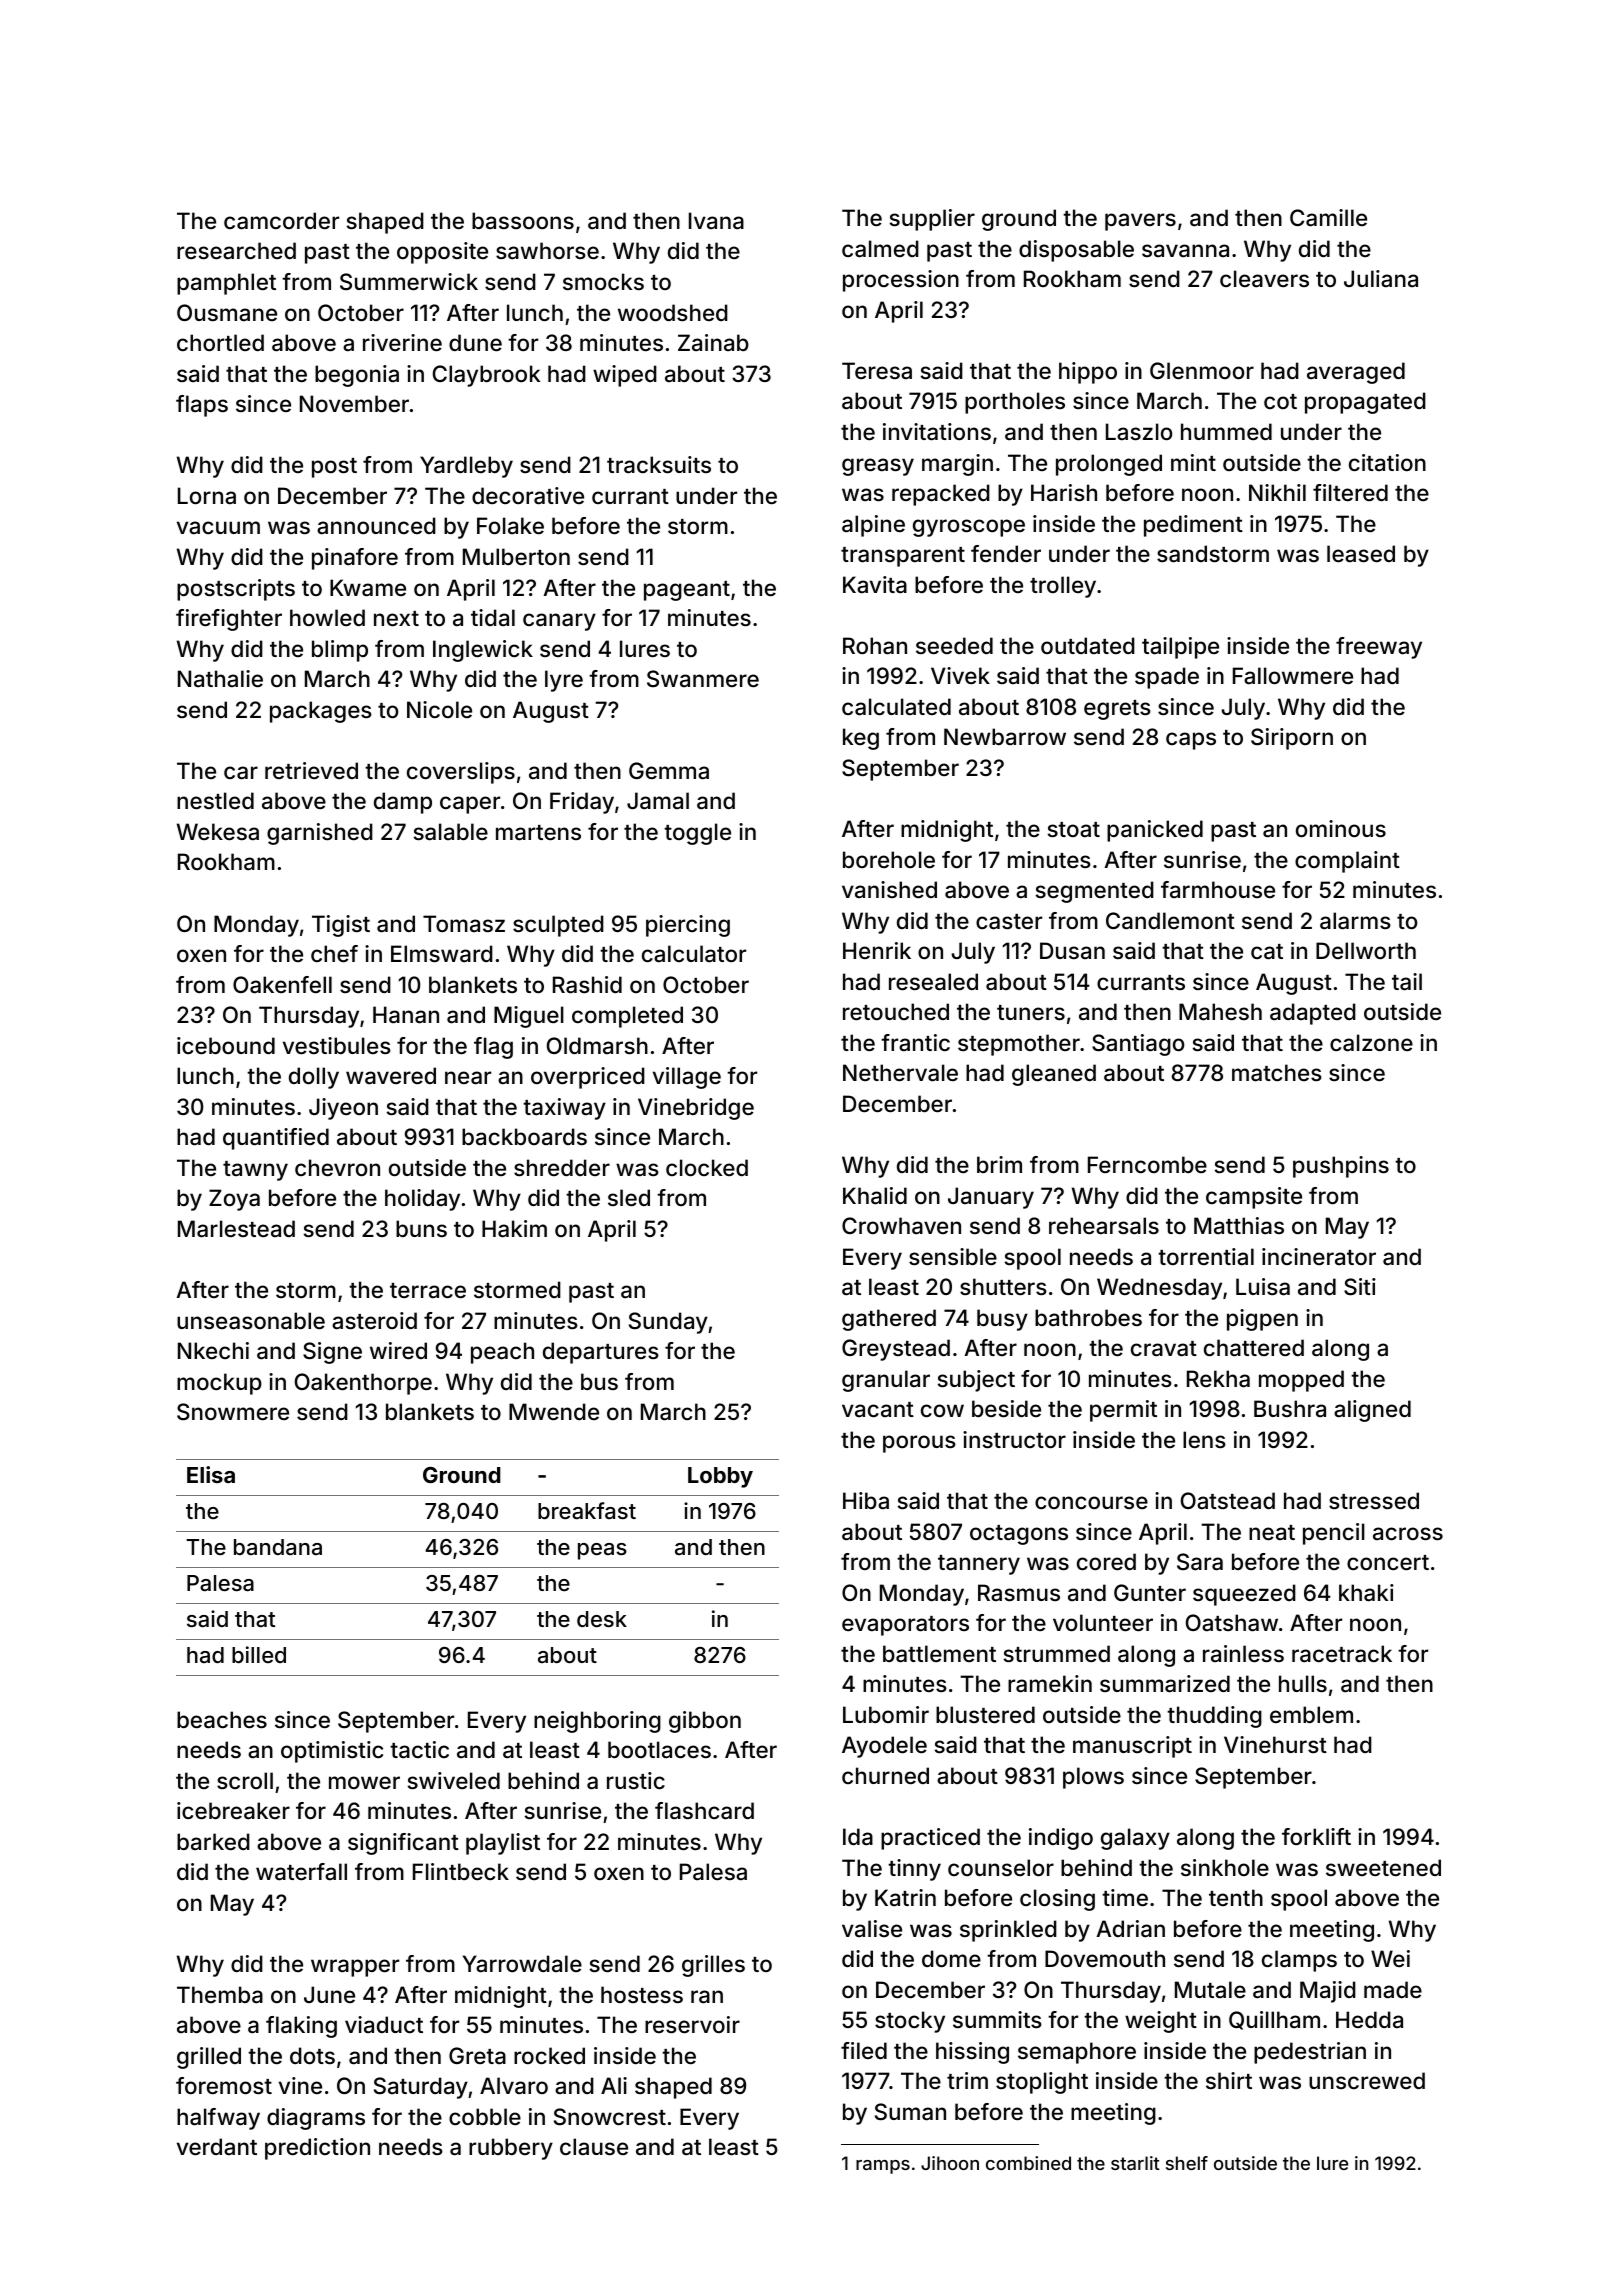 The image size is (1620, 2292). I want to click on Oakenthorpe, so click(363, 1384).
